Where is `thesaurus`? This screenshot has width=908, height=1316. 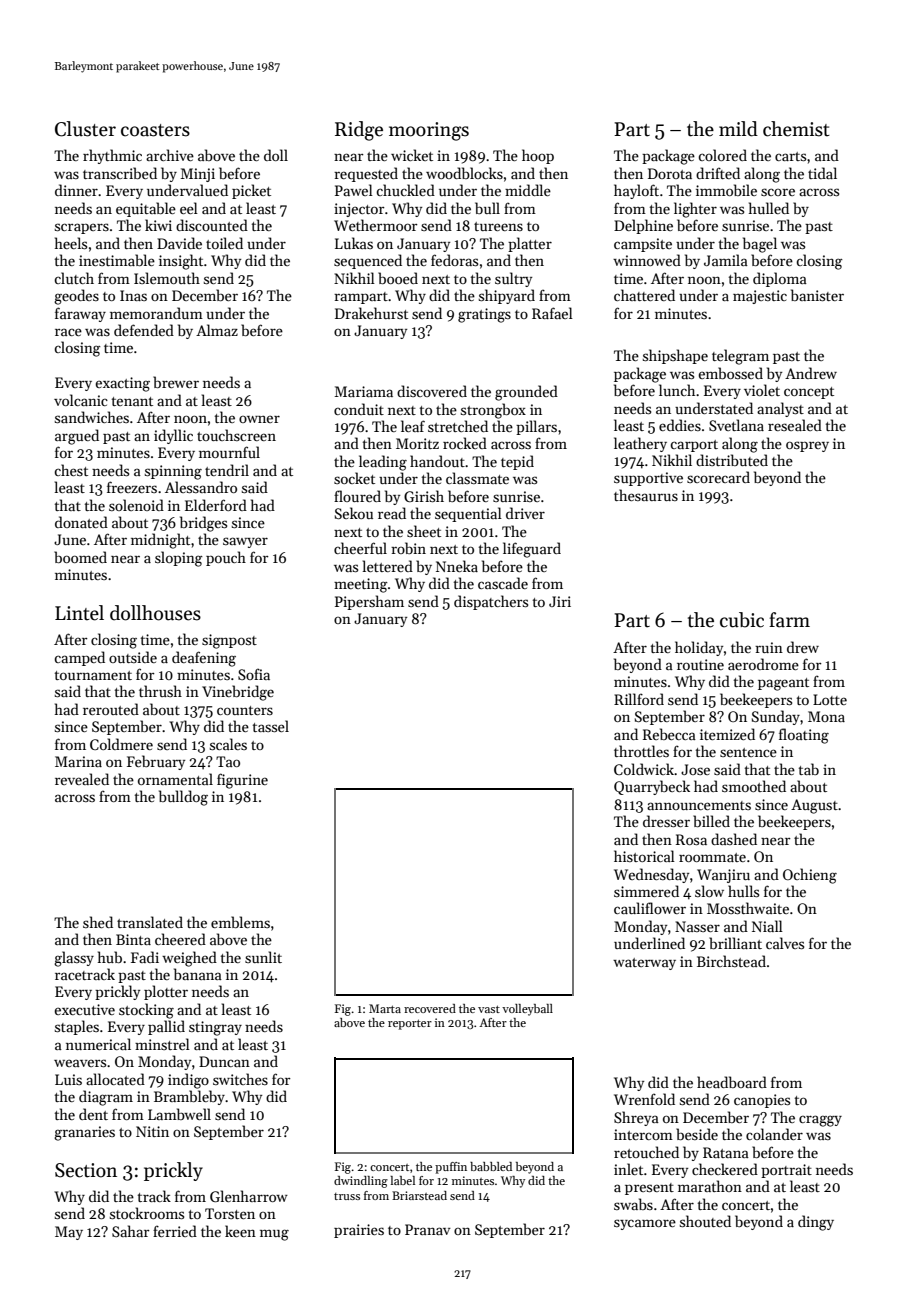
thesaurus is located at coordinates (646, 495).
